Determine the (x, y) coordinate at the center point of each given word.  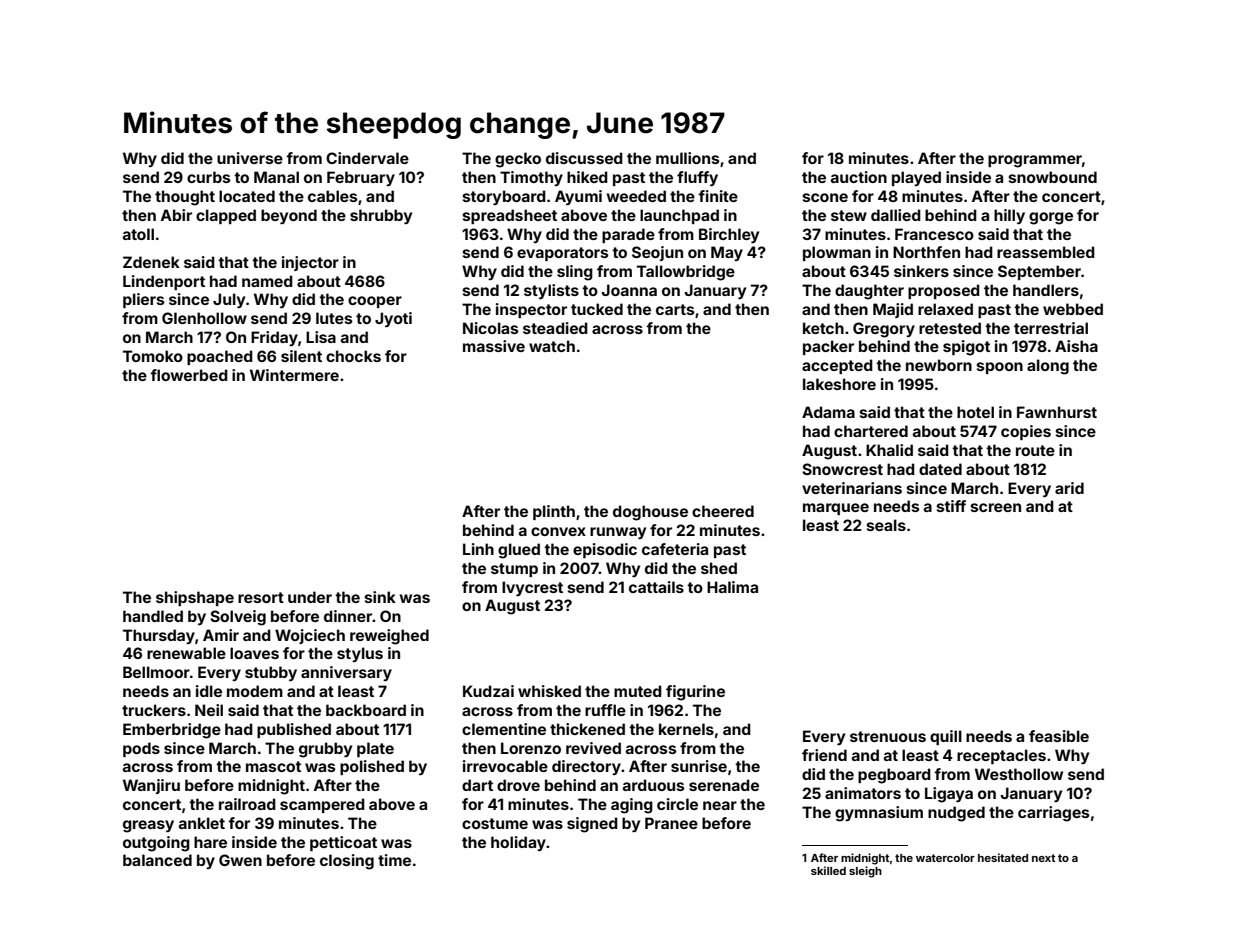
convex (558, 531)
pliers (143, 300)
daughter (869, 292)
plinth (554, 512)
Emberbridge (172, 731)
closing (347, 862)
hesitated (1003, 857)
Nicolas (490, 328)
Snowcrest (842, 469)
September (1039, 272)
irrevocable (505, 766)
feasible (1059, 736)
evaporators (562, 254)
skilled (828, 870)
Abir (176, 215)
